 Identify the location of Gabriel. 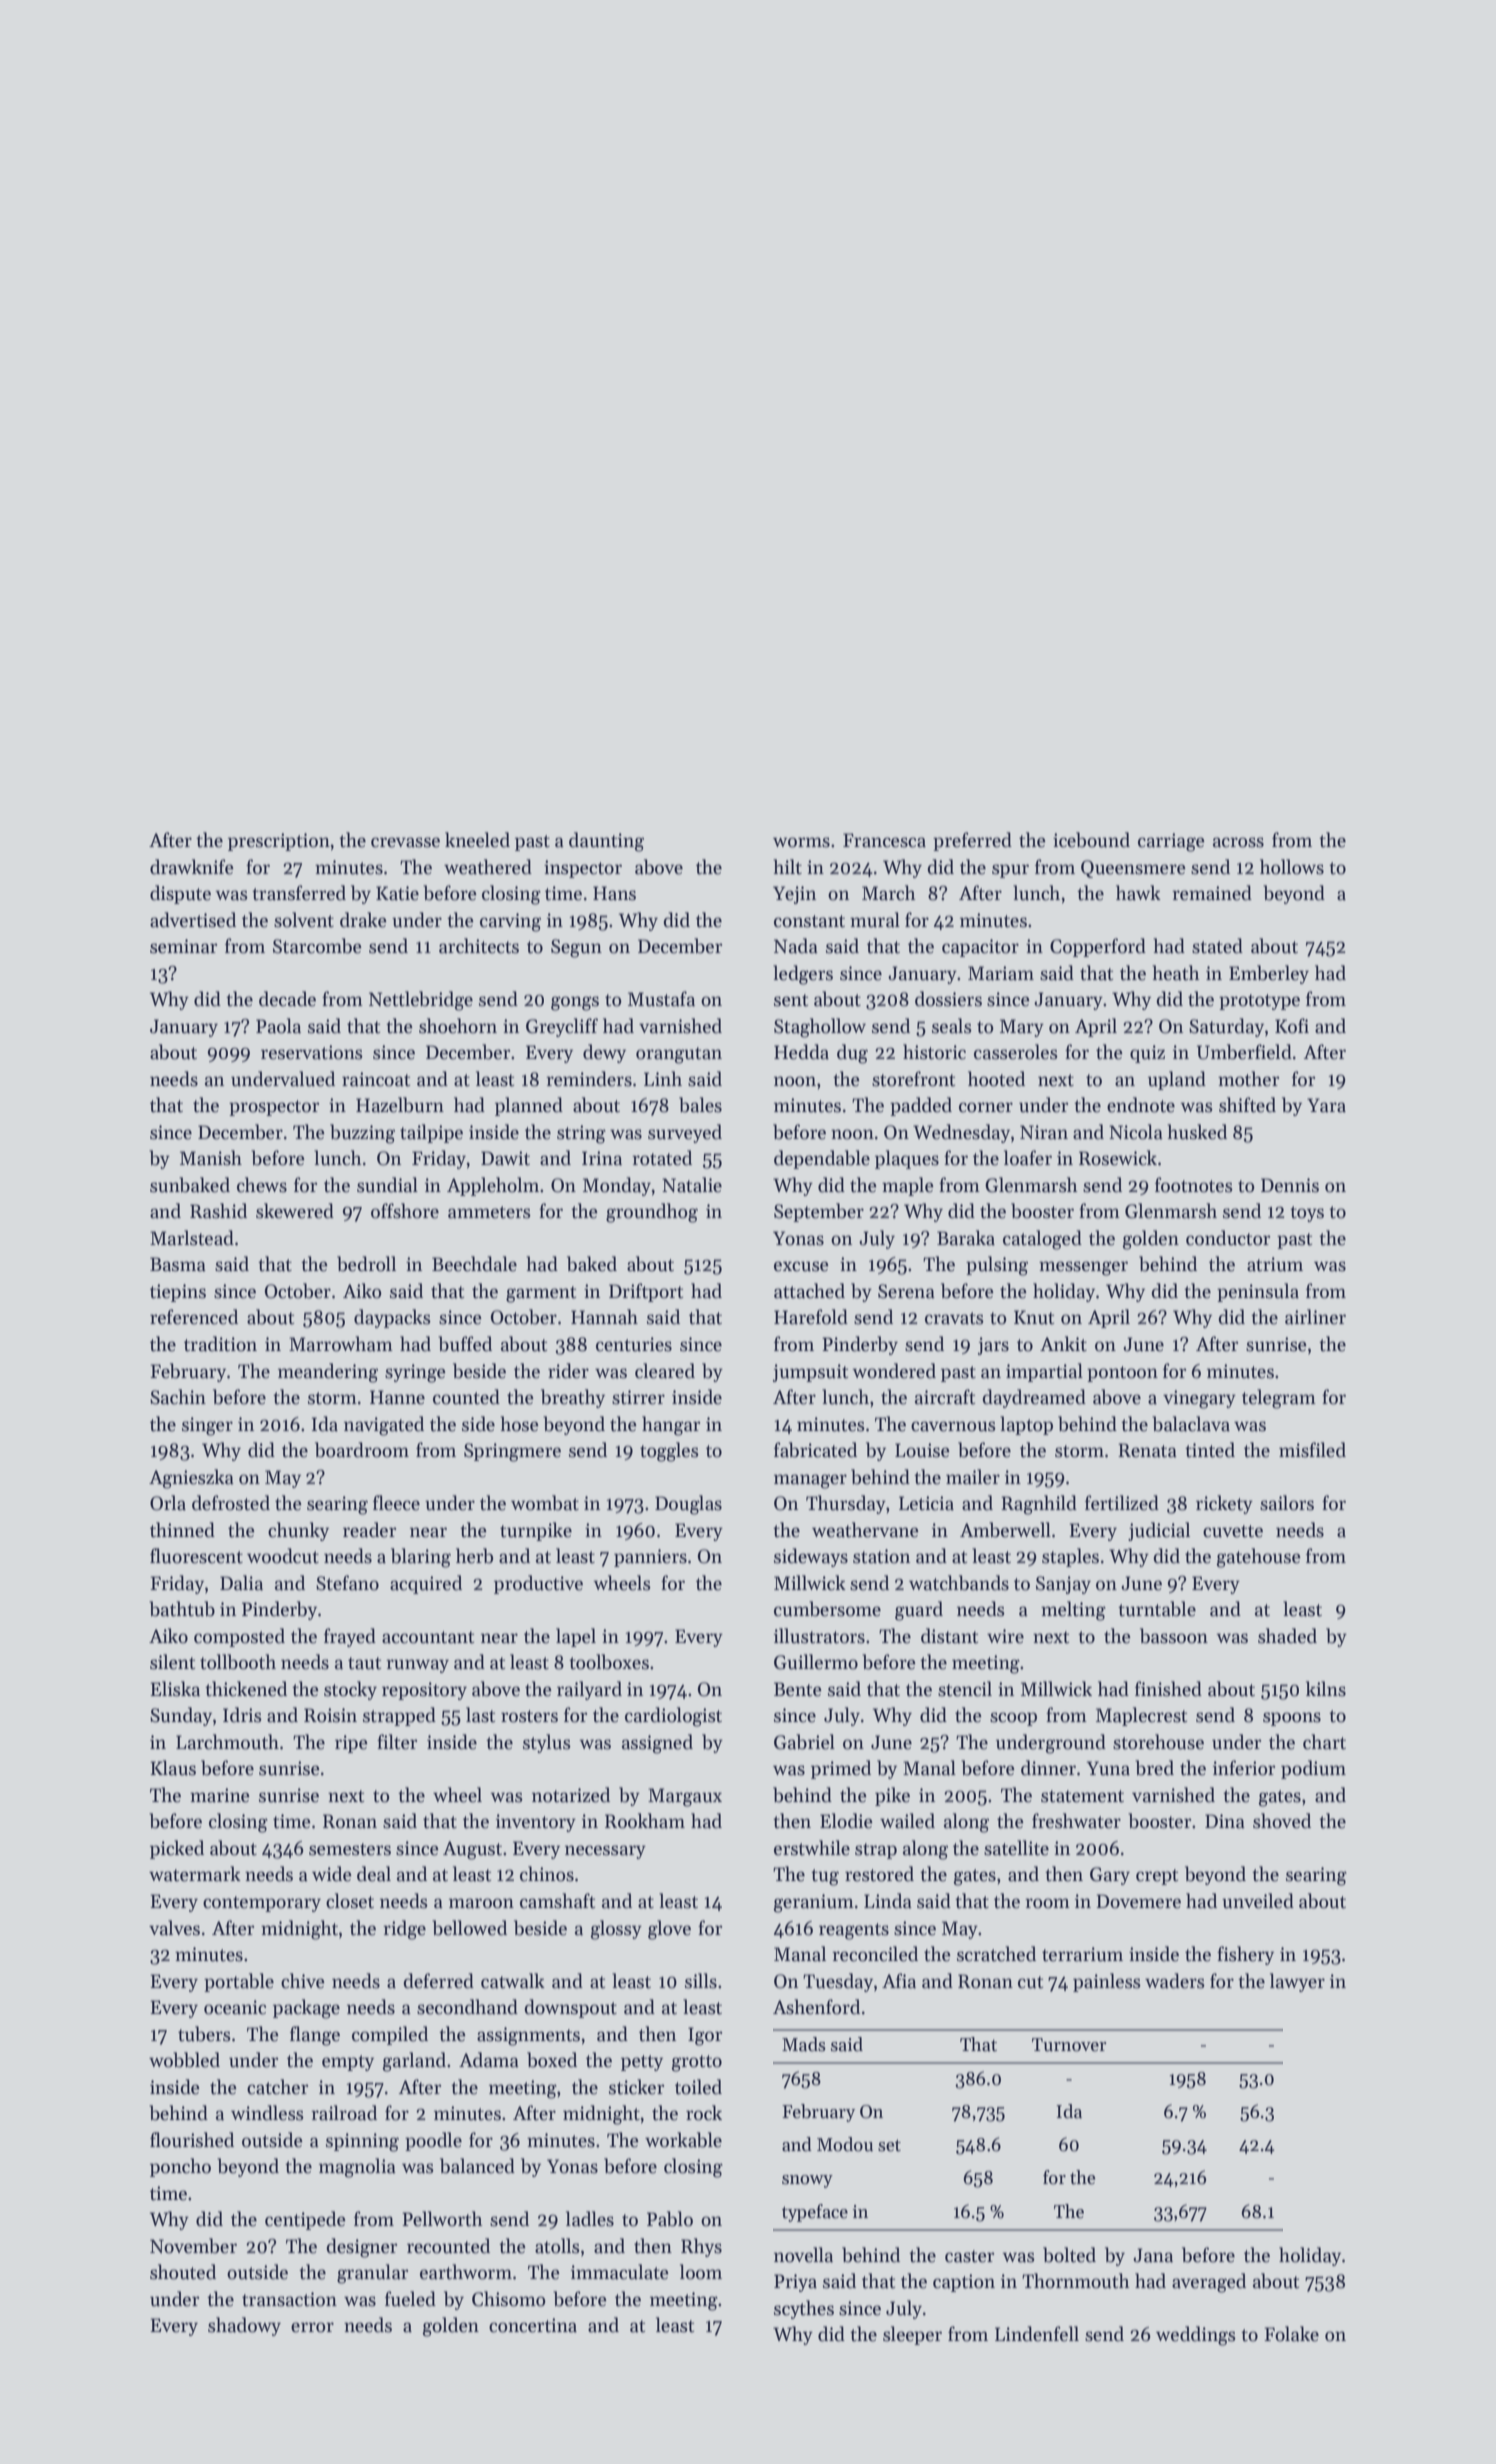
(804, 1742).
